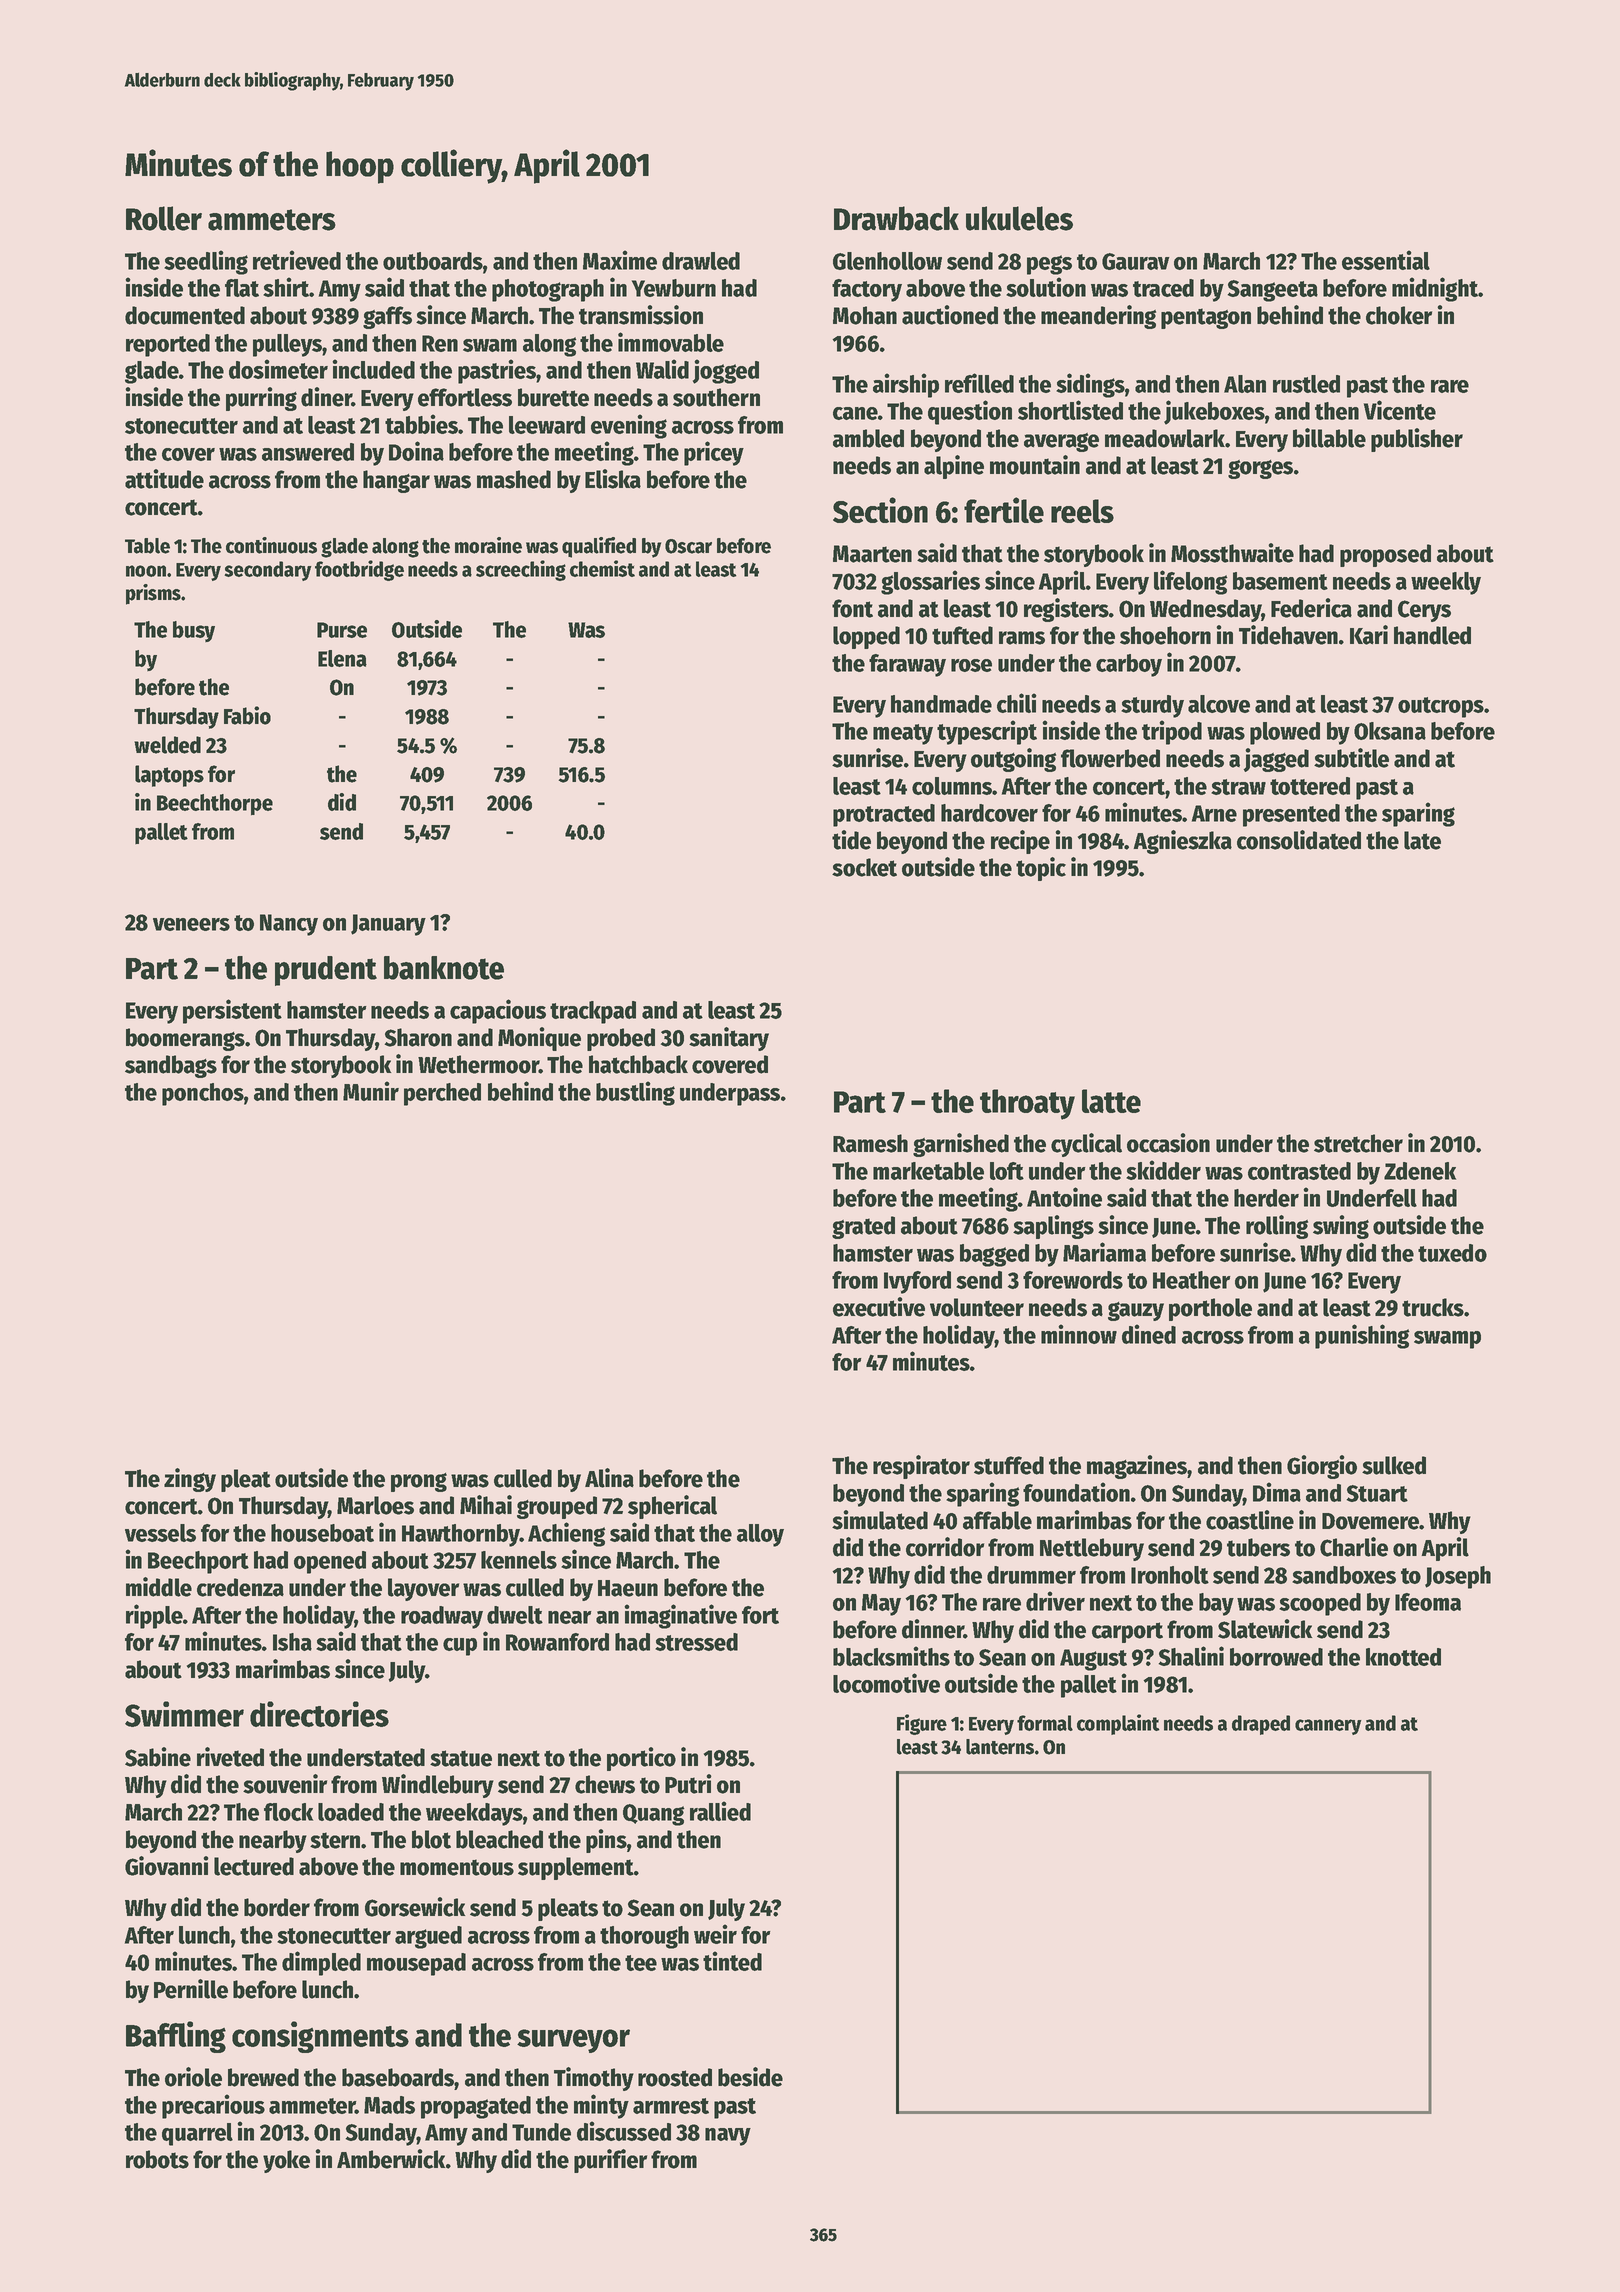 The height and width of the page is (2292, 1620). I want to click on Drawback, so click(896, 218).
